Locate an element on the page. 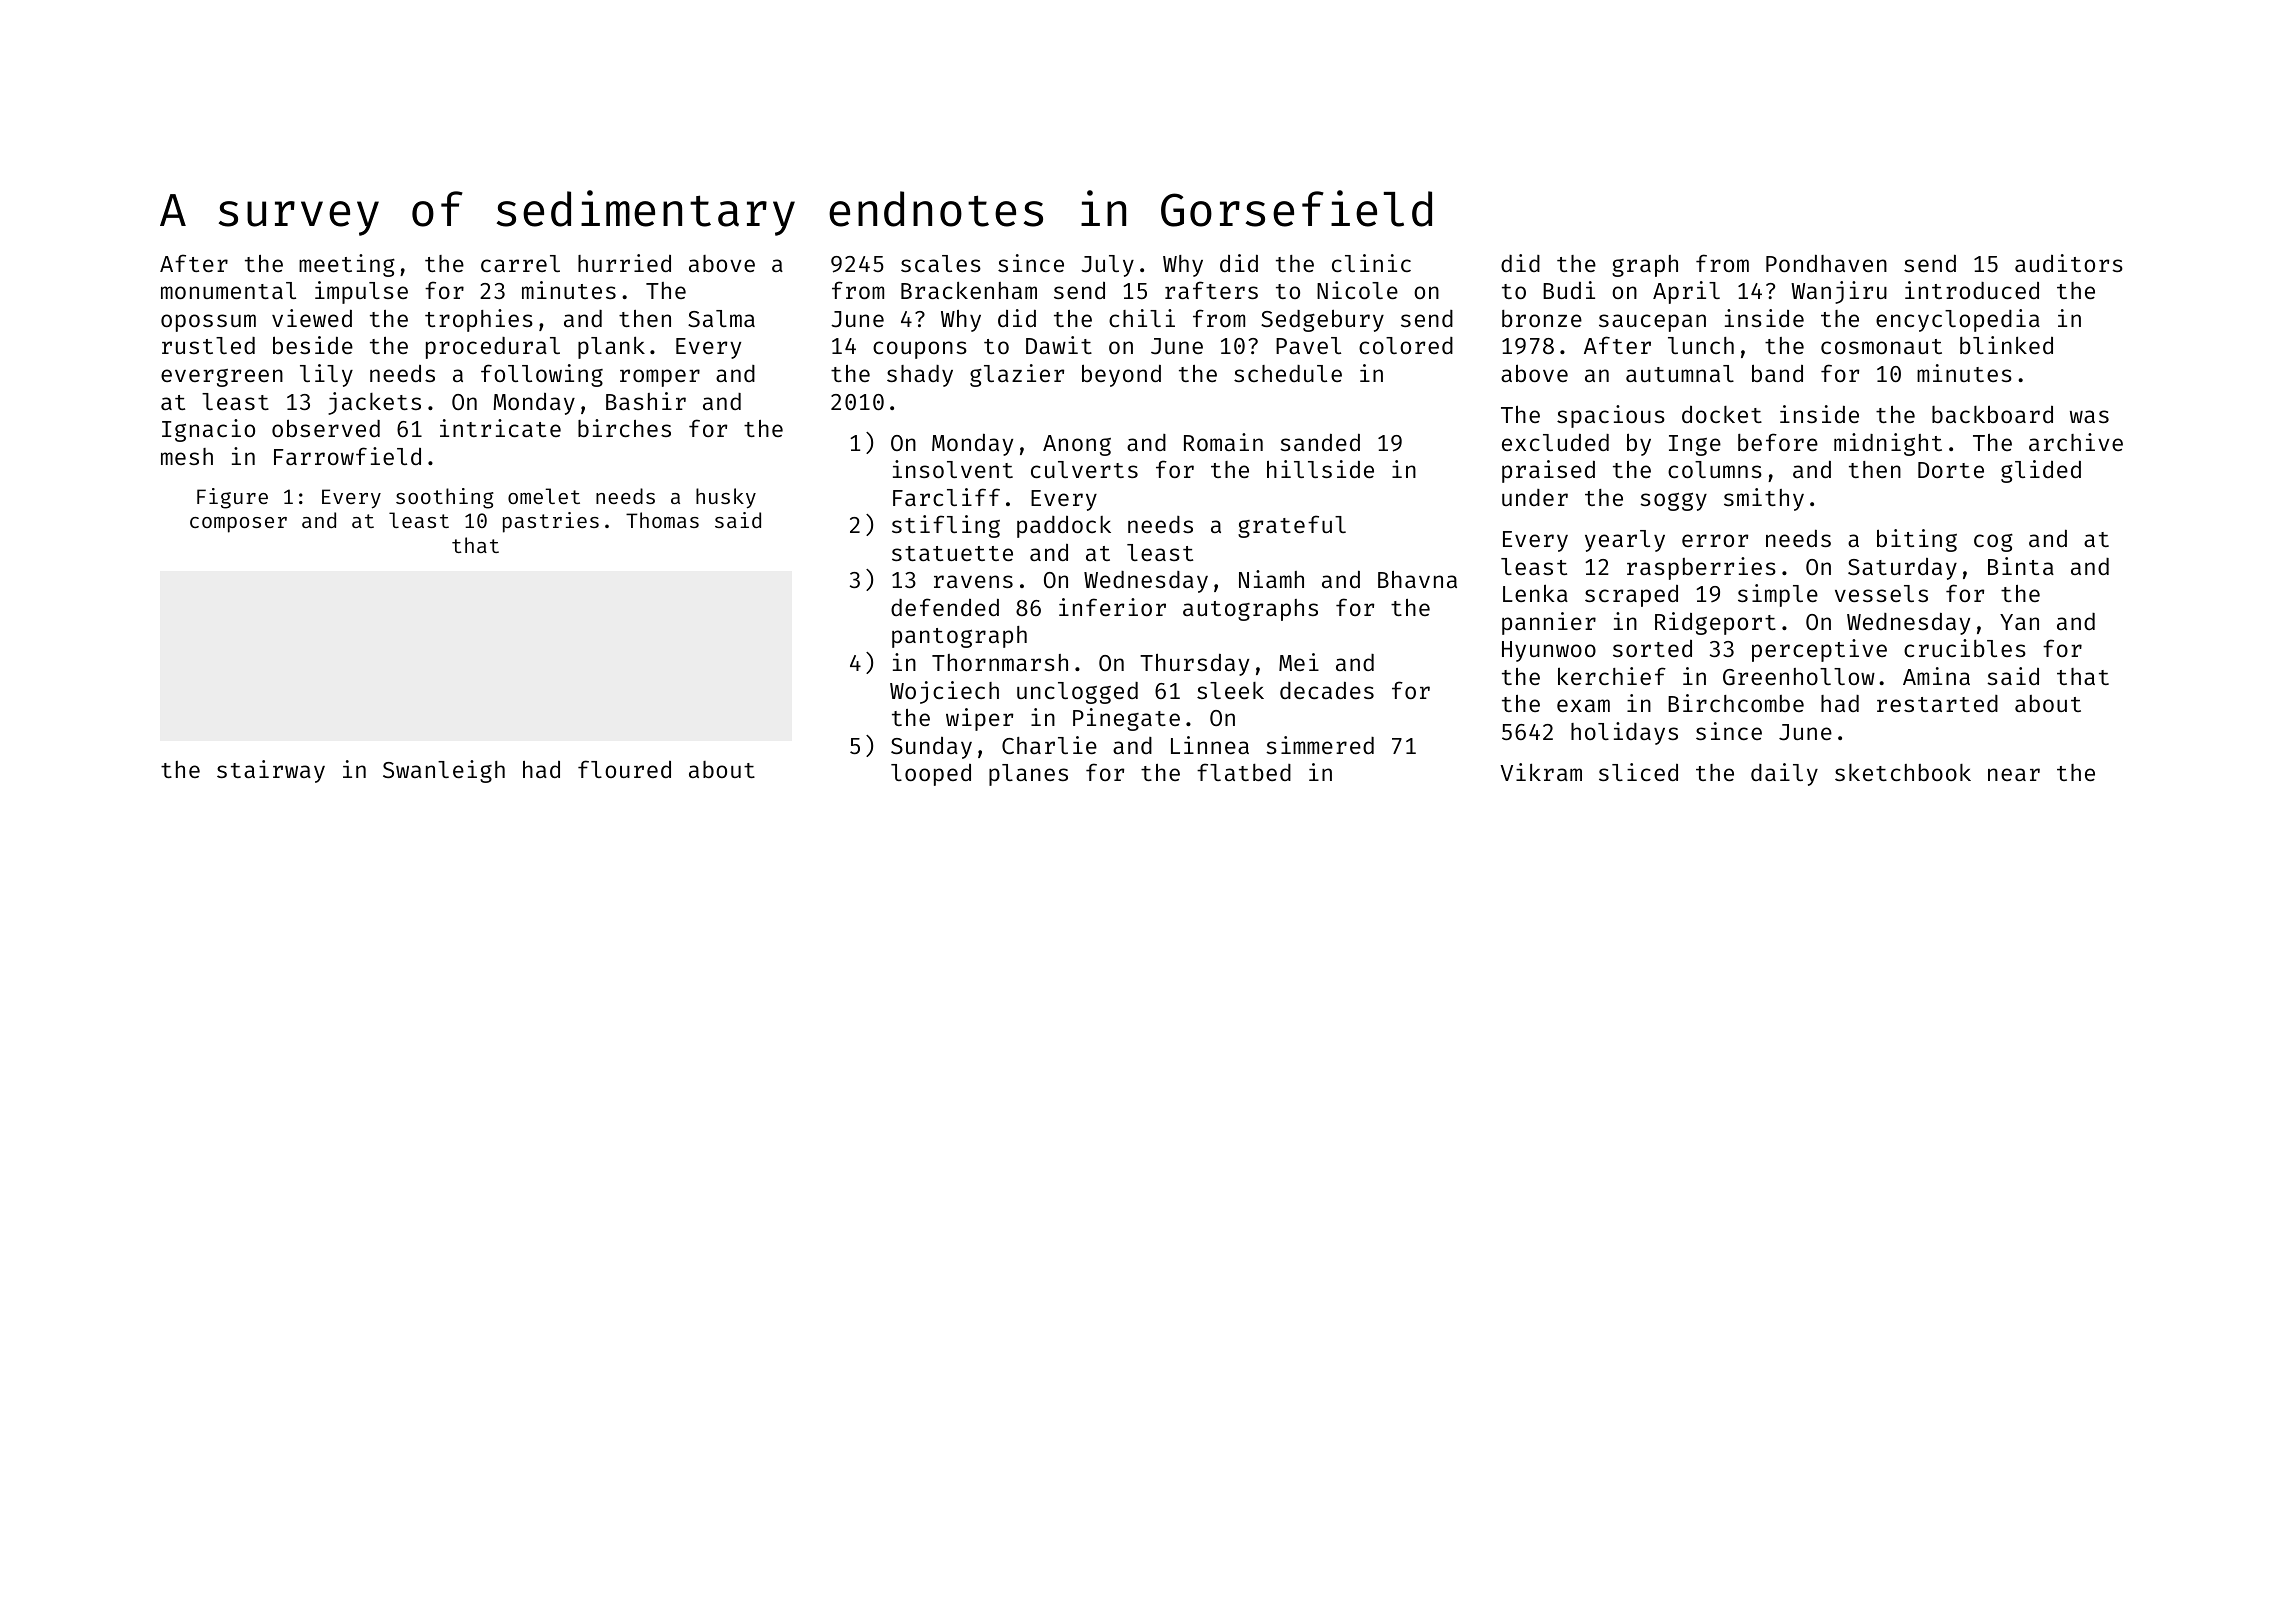  evergreen is located at coordinates (222, 378).
